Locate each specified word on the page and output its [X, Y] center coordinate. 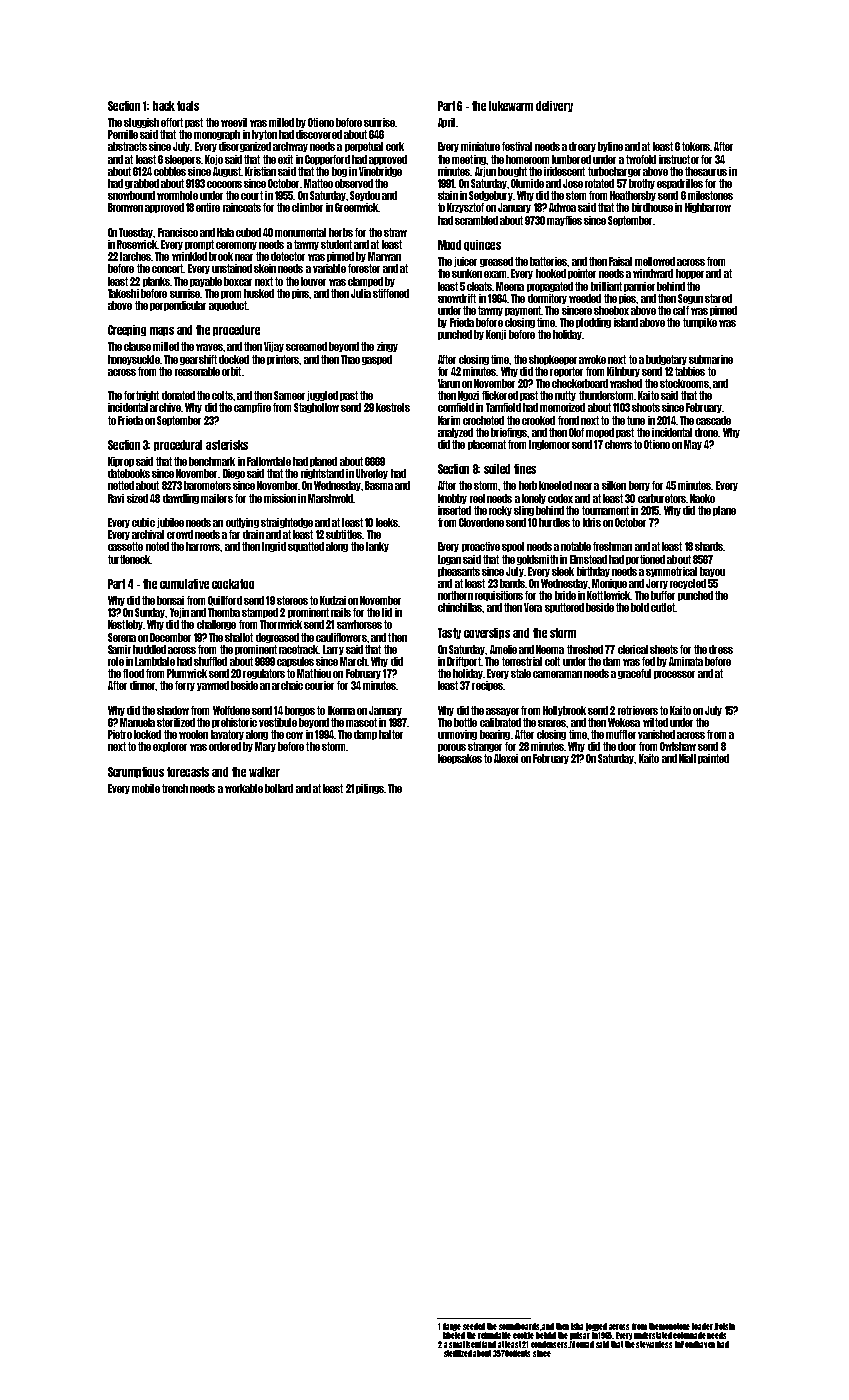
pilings [370, 789]
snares [552, 723]
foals [188, 106]
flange [452, 1327]
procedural [178, 445]
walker [264, 772]
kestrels [393, 407]
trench [175, 788]
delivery [554, 106]
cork [395, 146]
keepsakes [460, 759]
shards [709, 546]
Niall [687, 758]
